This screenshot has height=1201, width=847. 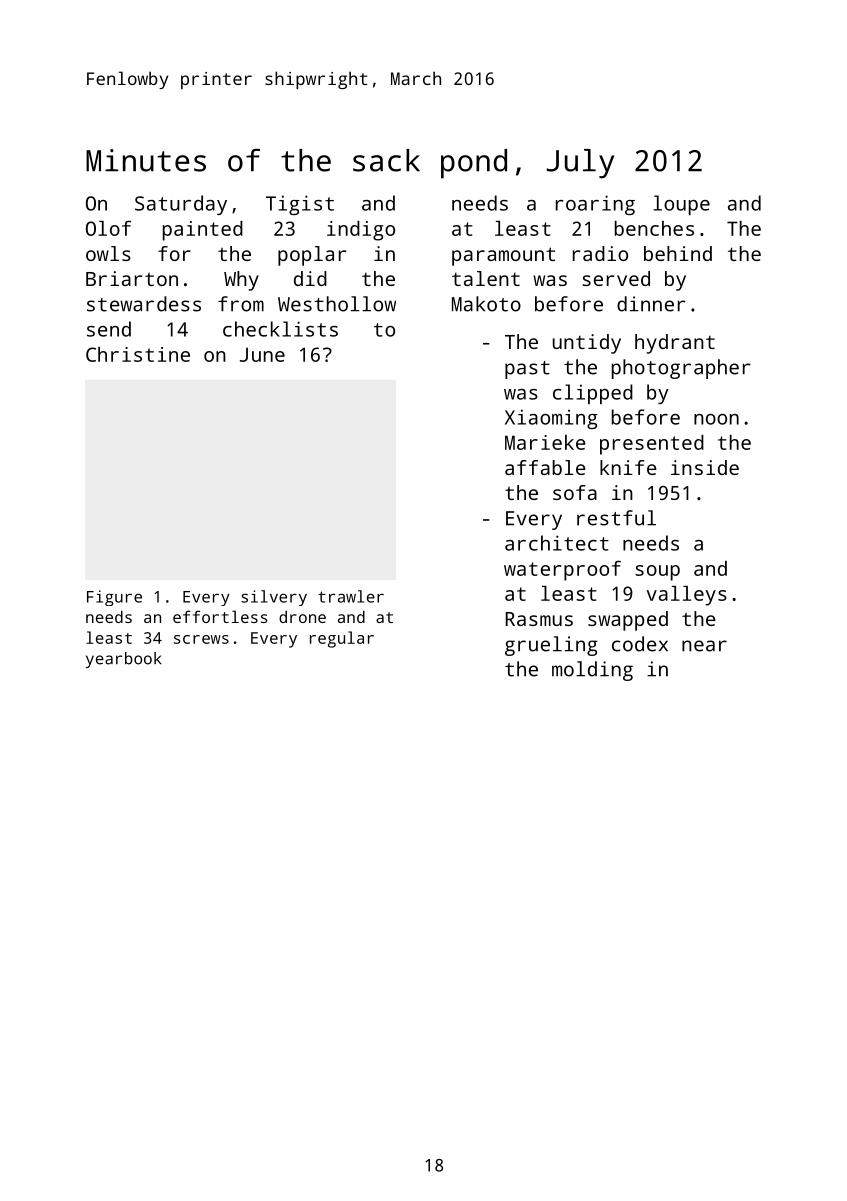 What do you see at coordinates (181, 205) in the screenshot?
I see `Saturday` at bounding box center [181, 205].
